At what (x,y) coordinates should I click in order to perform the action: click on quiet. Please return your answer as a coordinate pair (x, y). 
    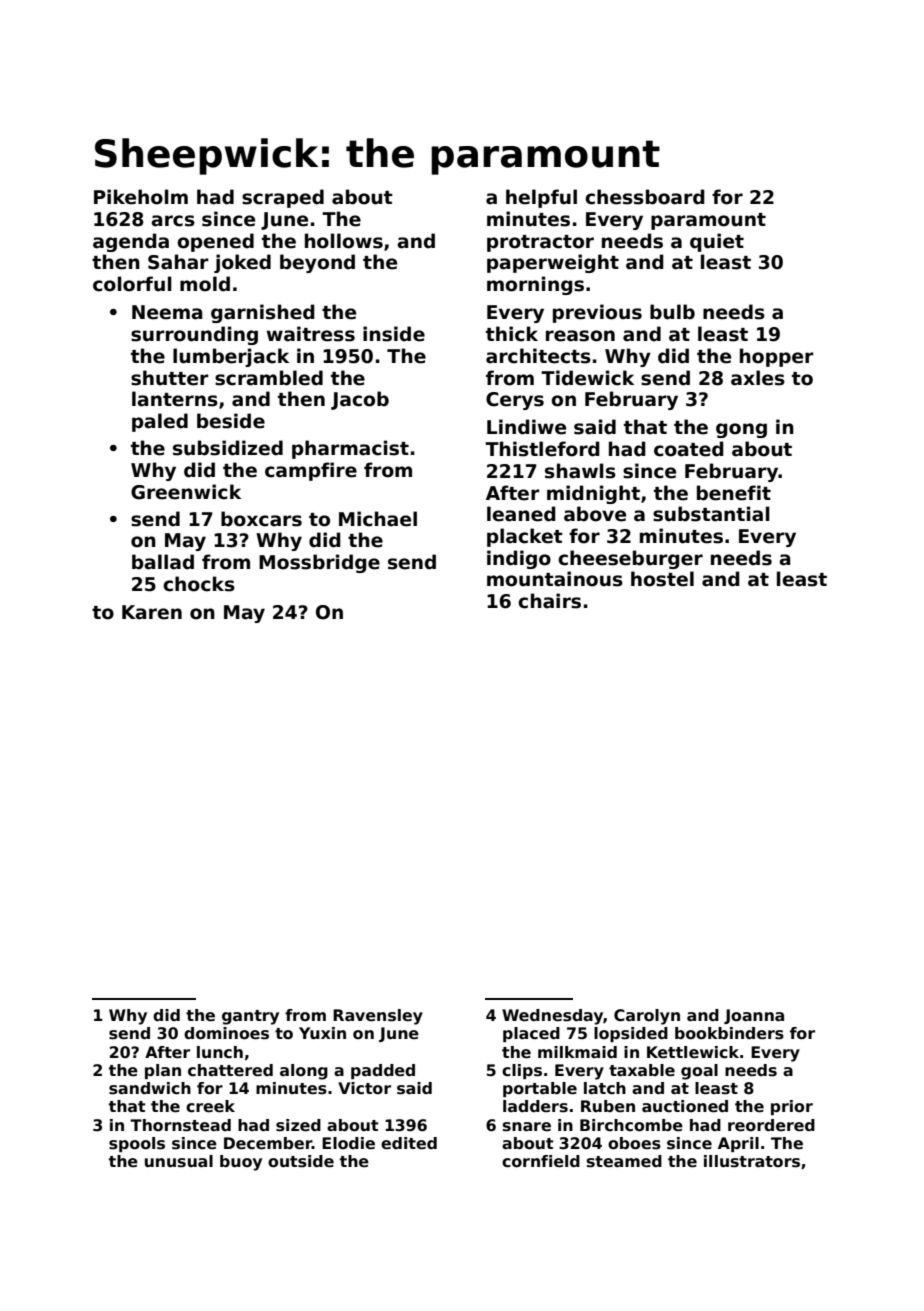
    Looking at the image, I should click on (717, 242).
